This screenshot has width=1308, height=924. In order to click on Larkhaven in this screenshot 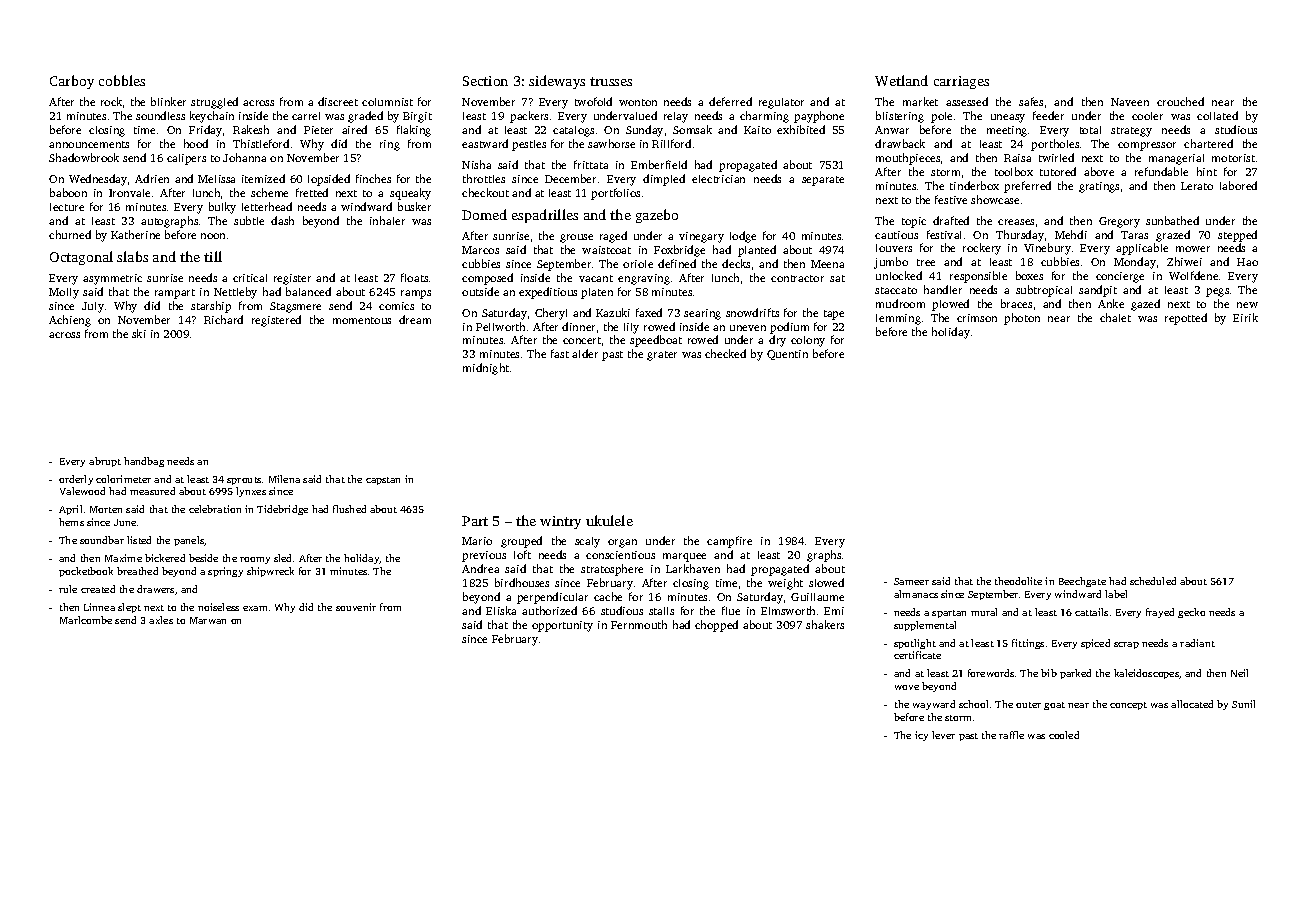, I will do `click(693, 568)`.
